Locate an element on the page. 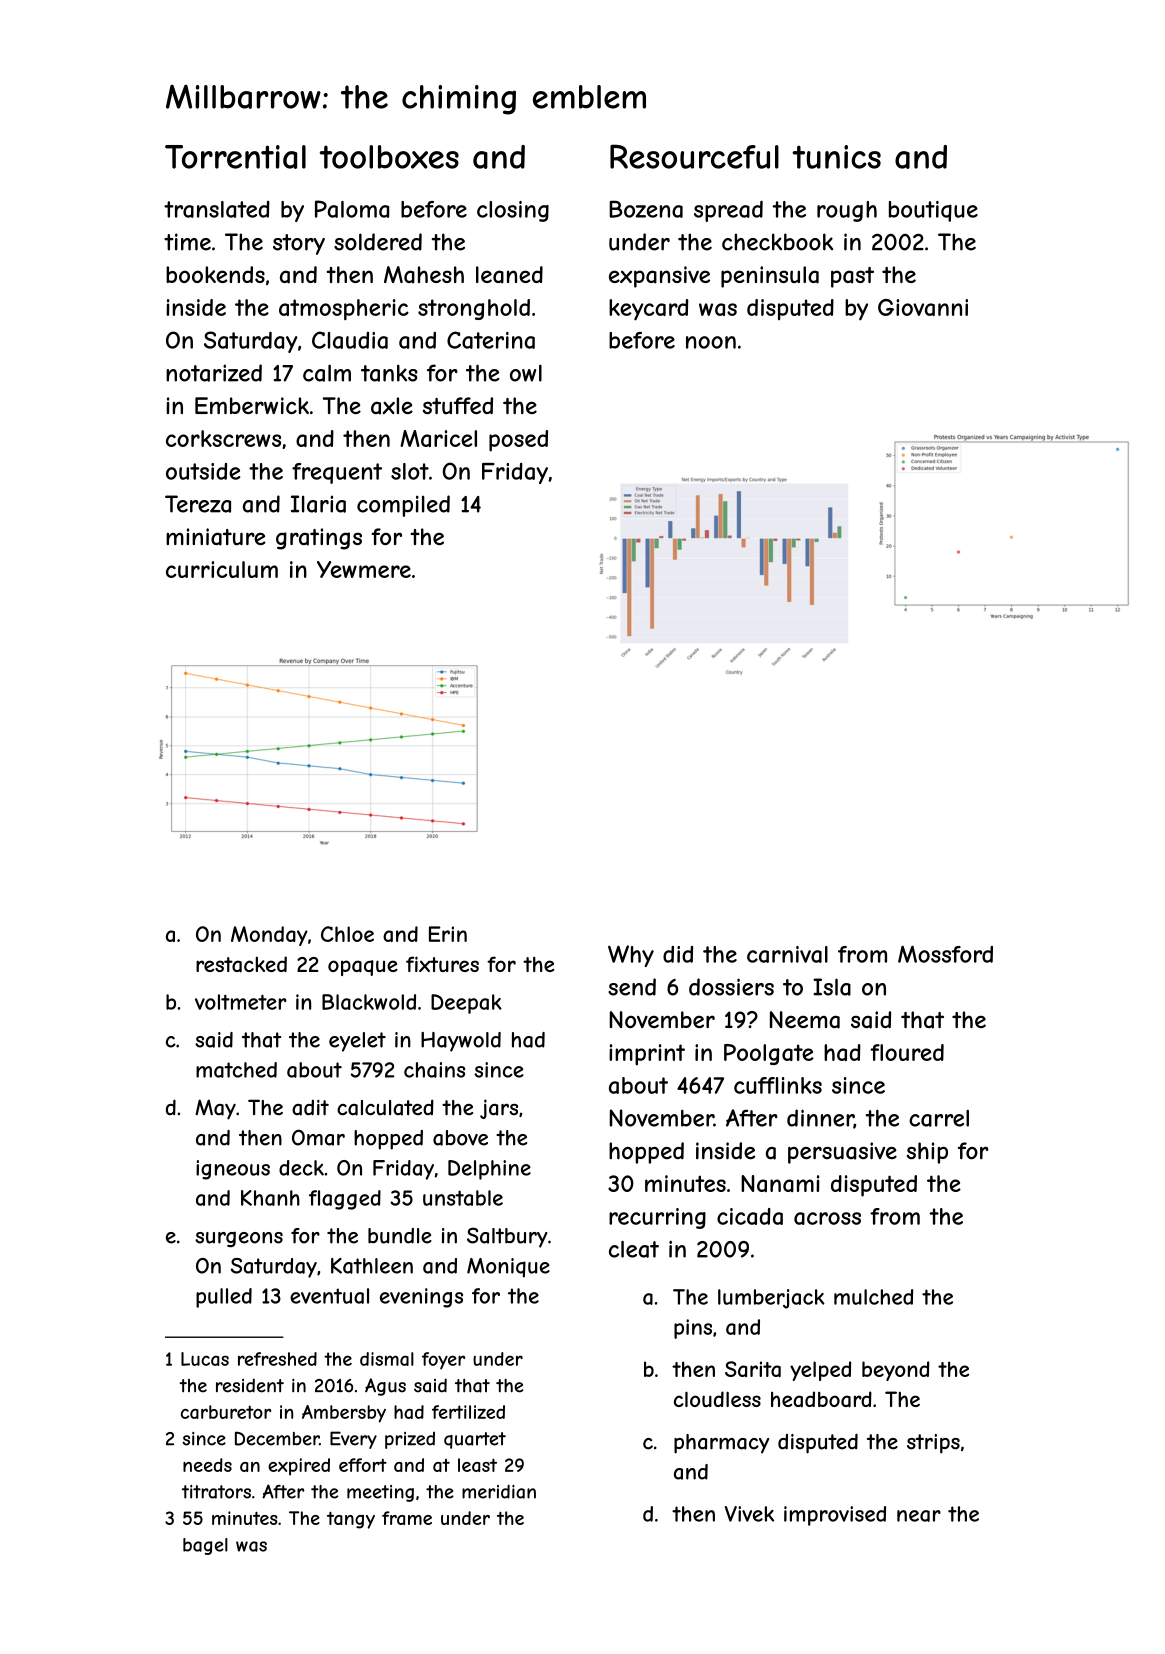  pins is located at coordinates (693, 1329).
